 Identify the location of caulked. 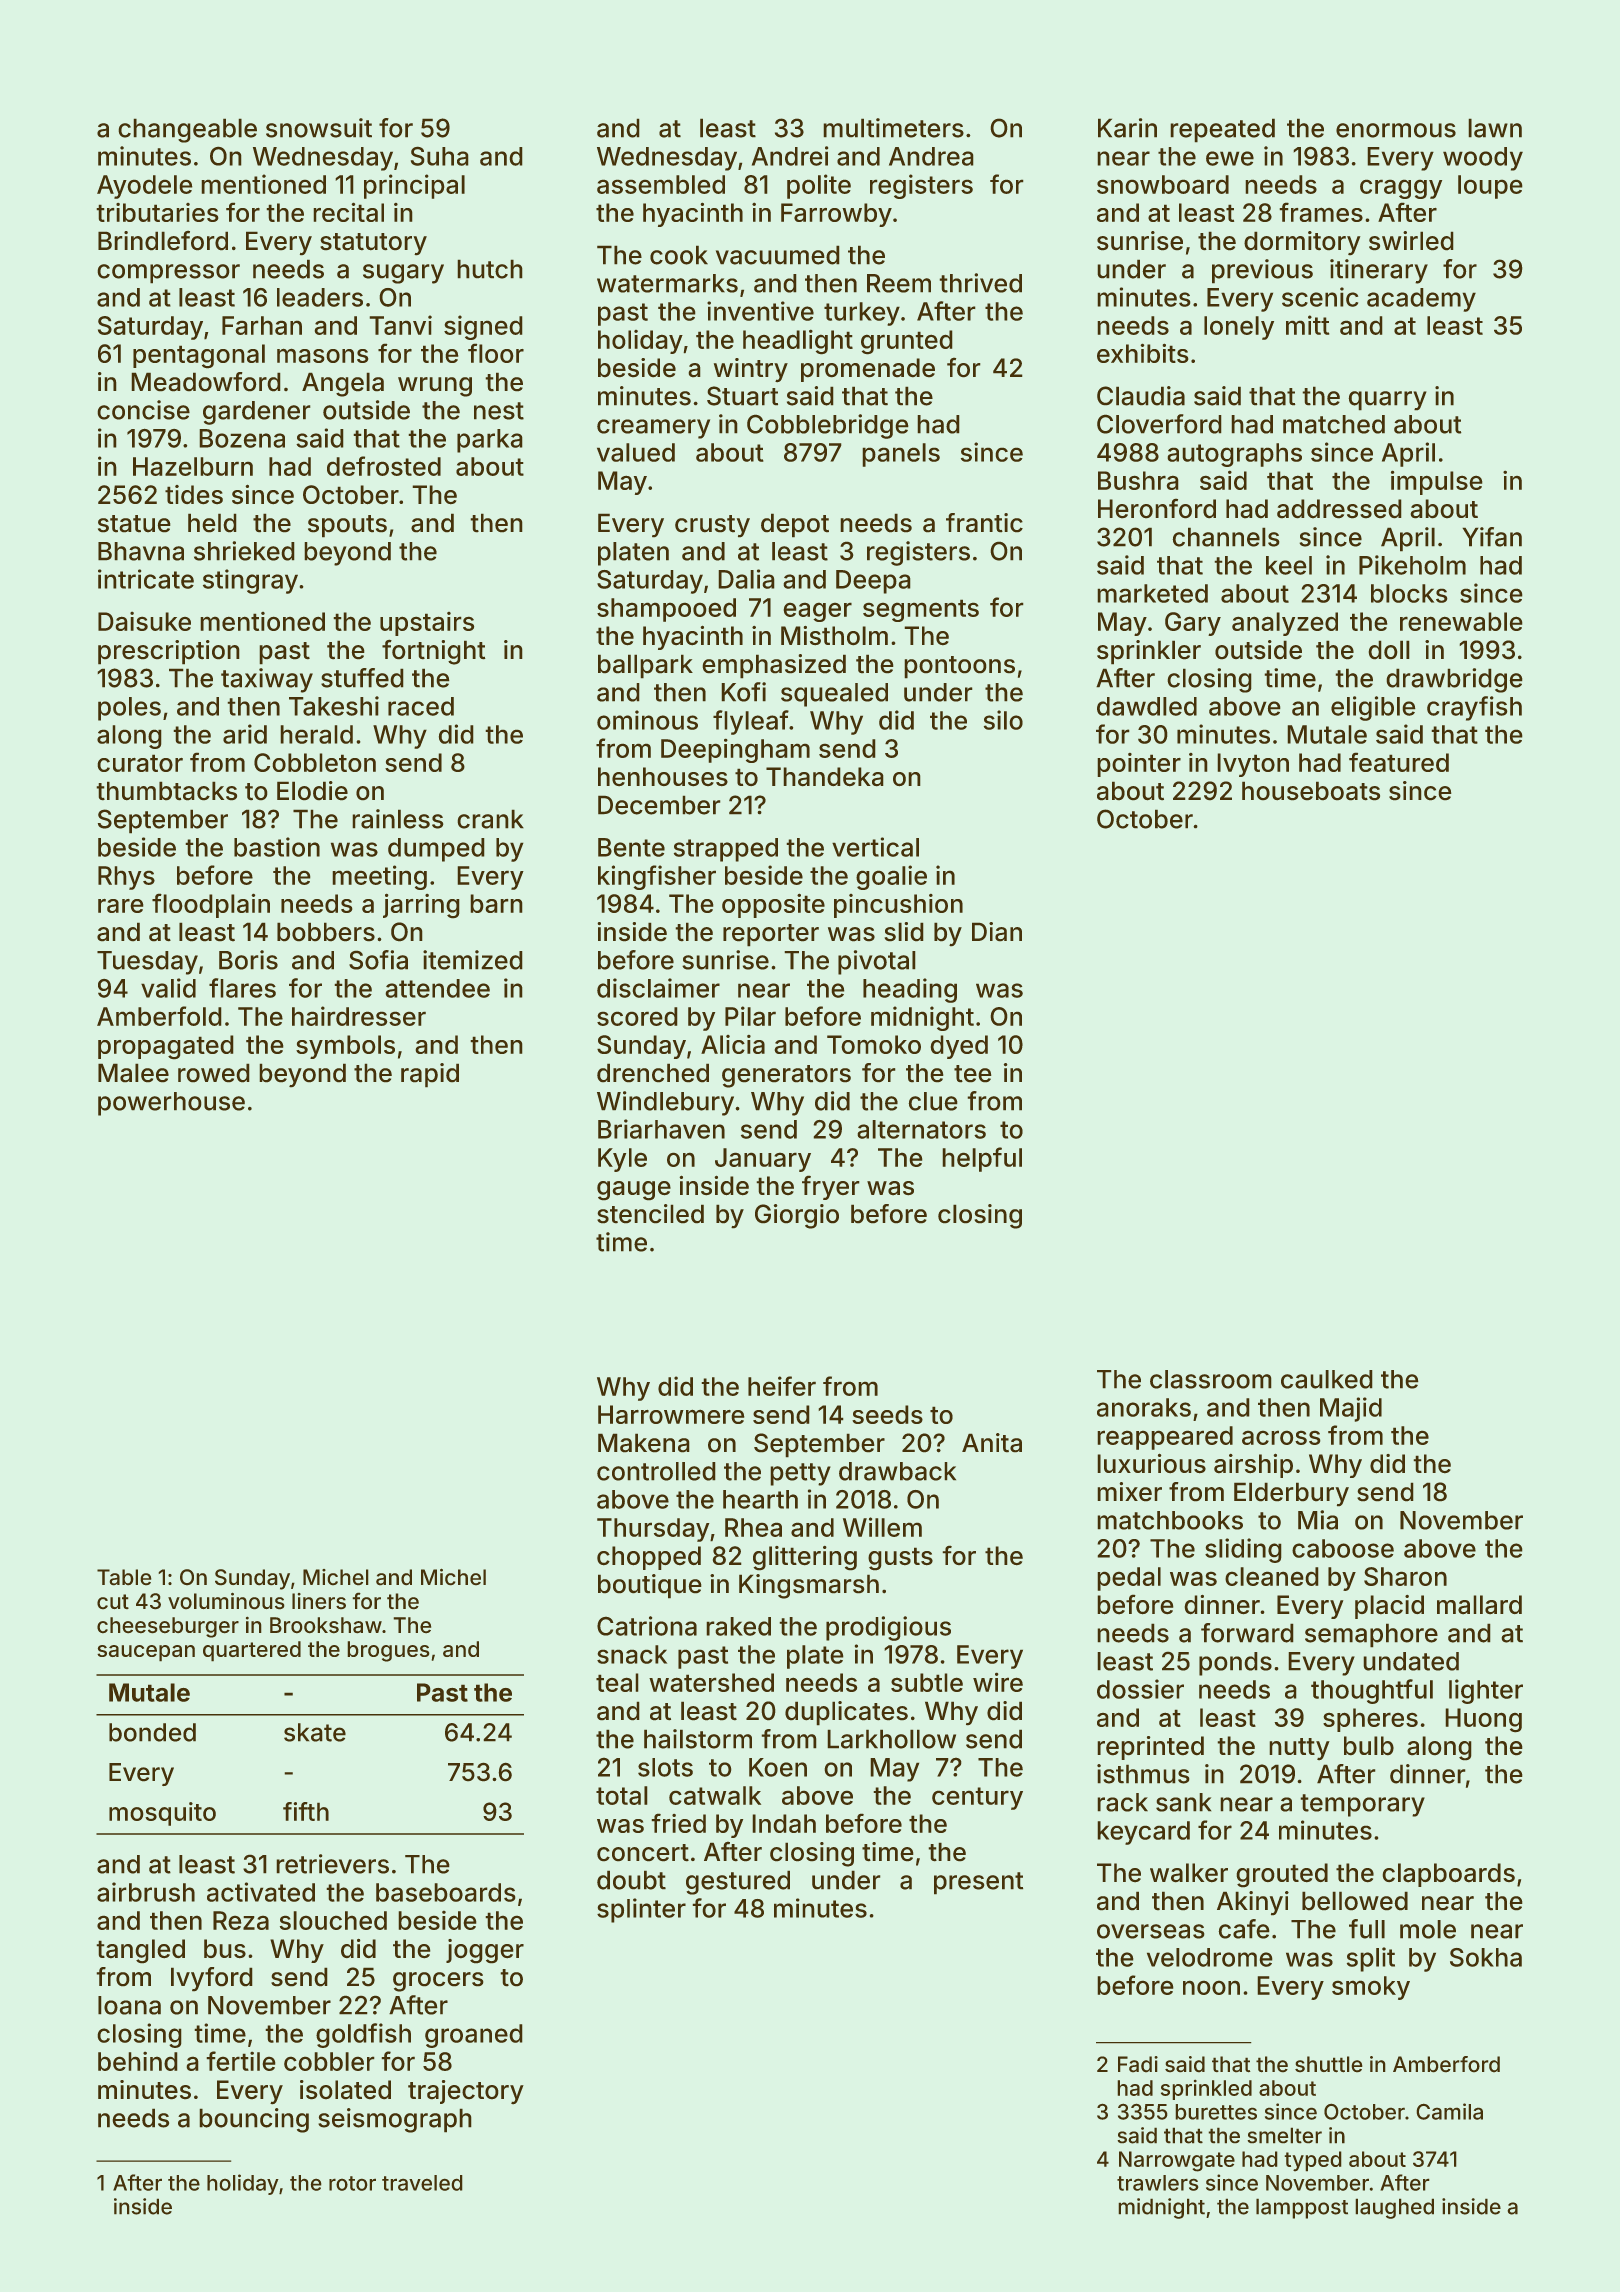
(1326, 1379).
